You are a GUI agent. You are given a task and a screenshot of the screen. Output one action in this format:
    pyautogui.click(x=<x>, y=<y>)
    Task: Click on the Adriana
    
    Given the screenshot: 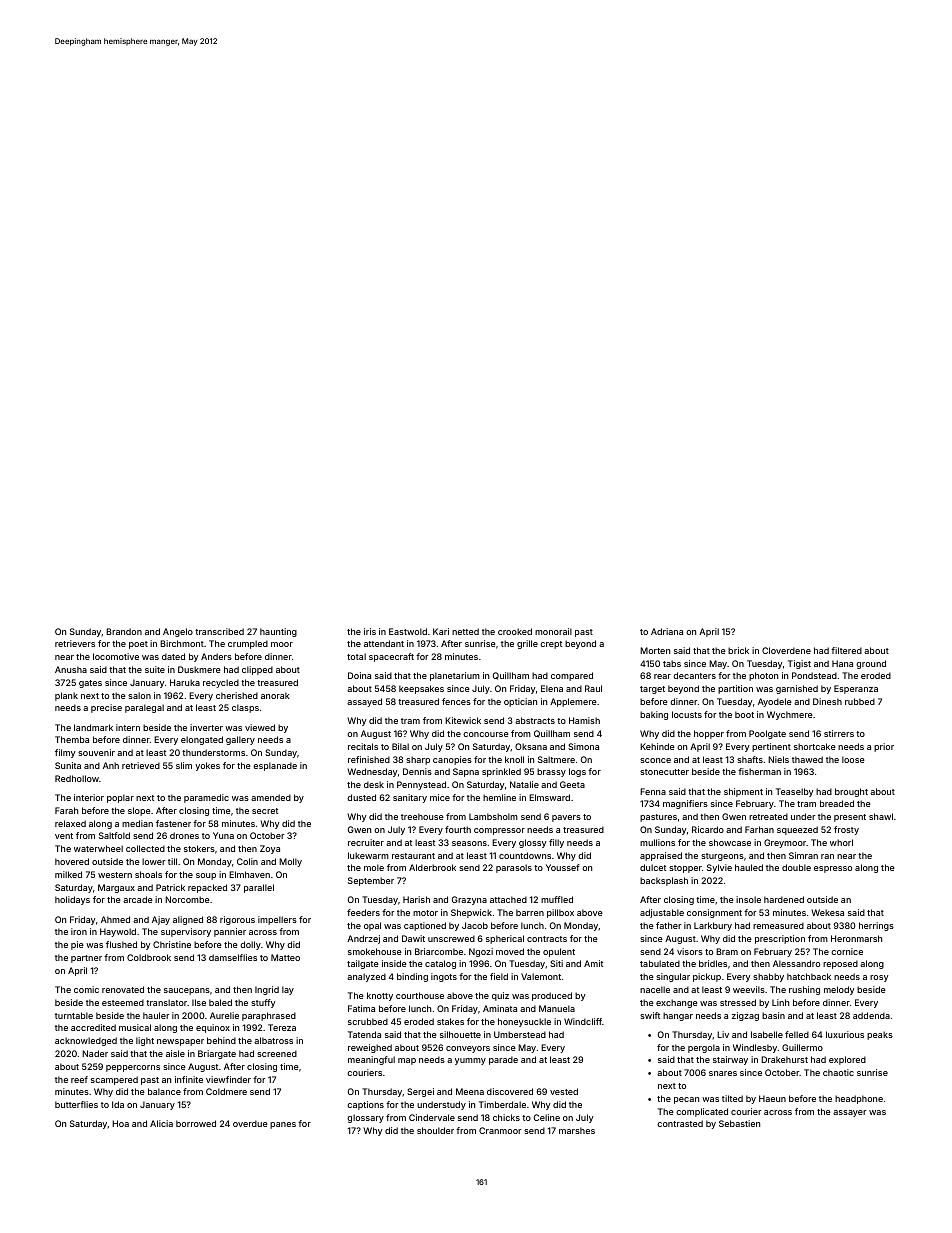 What is the action you would take?
    pyautogui.click(x=667, y=631)
